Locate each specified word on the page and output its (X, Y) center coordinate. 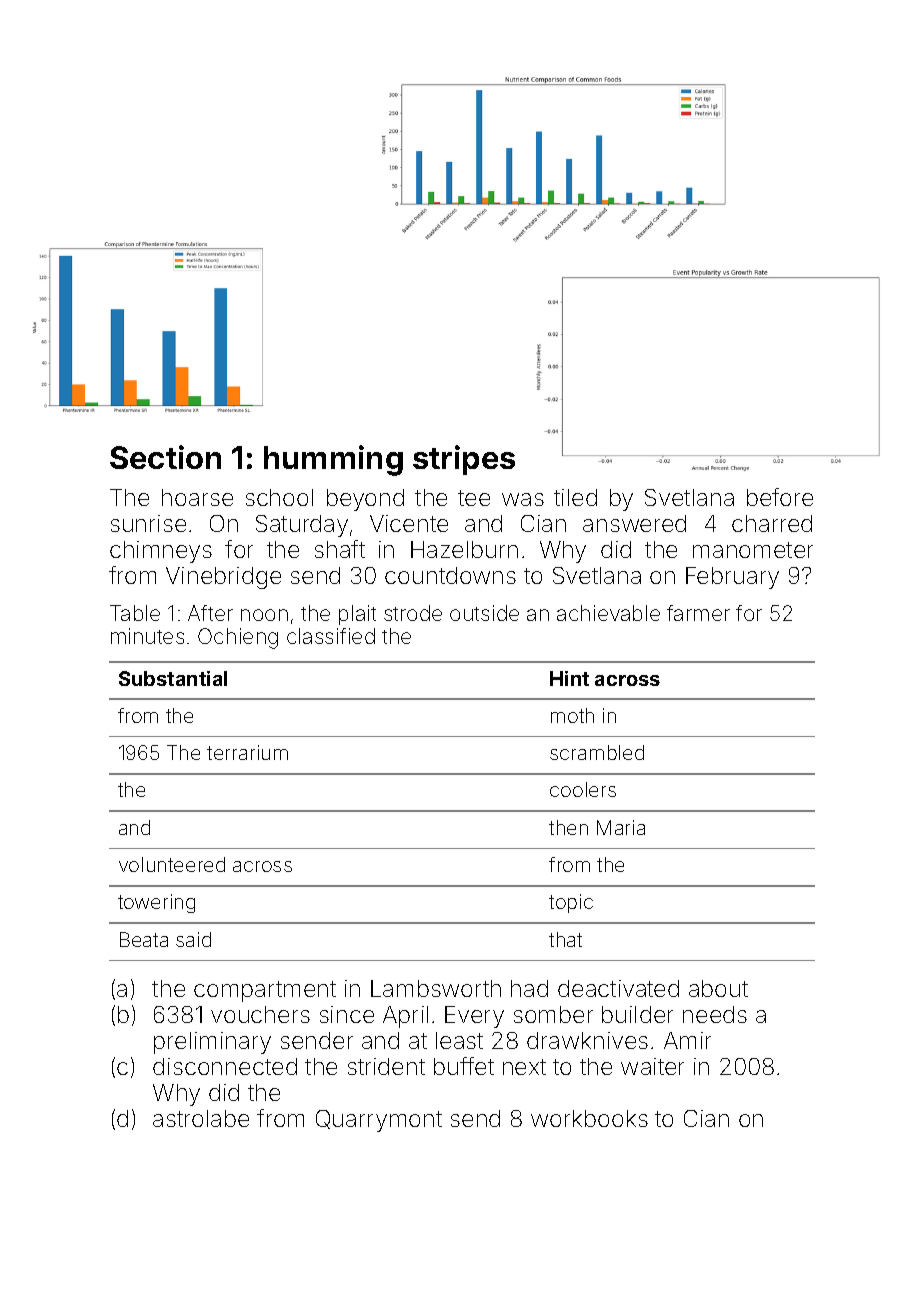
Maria (621, 827)
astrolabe (201, 1118)
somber (553, 1014)
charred (772, 523)
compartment (265, 991)
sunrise (148, 523)
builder (637, 1014)
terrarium (247, 752)
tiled (575, 497)
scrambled (597, 752)
